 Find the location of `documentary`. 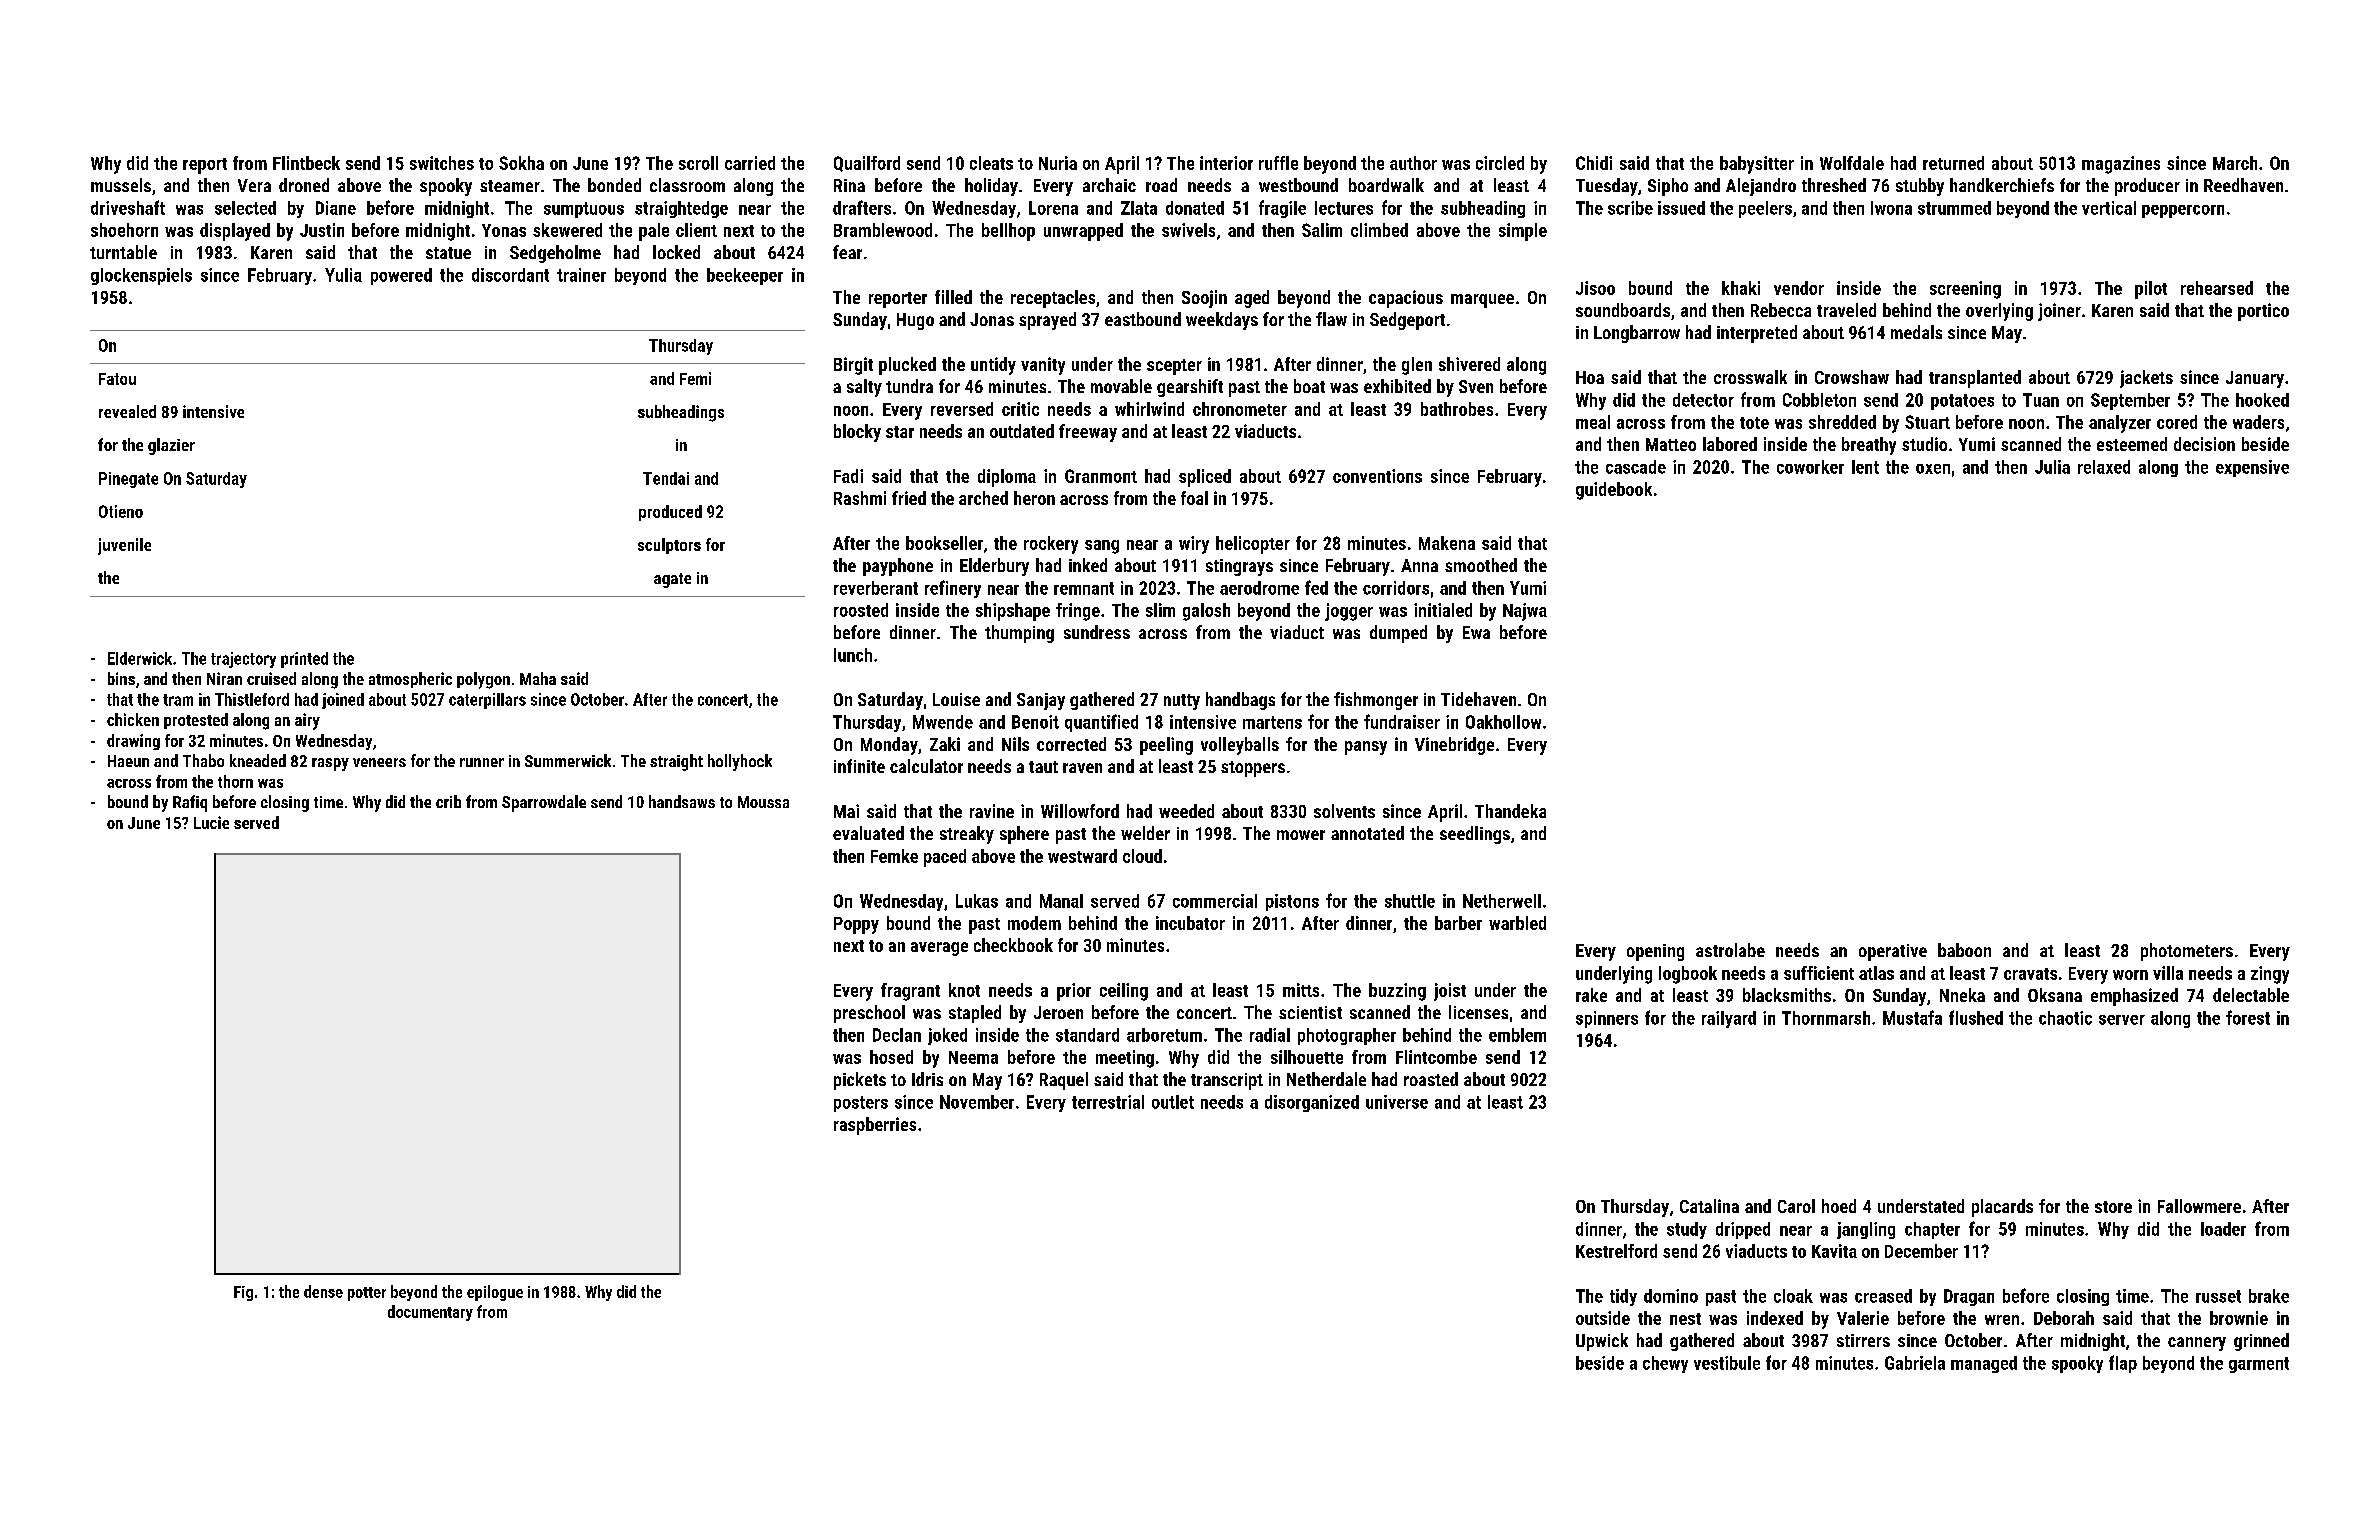

documentary is located at coordinates (430, 1313).
